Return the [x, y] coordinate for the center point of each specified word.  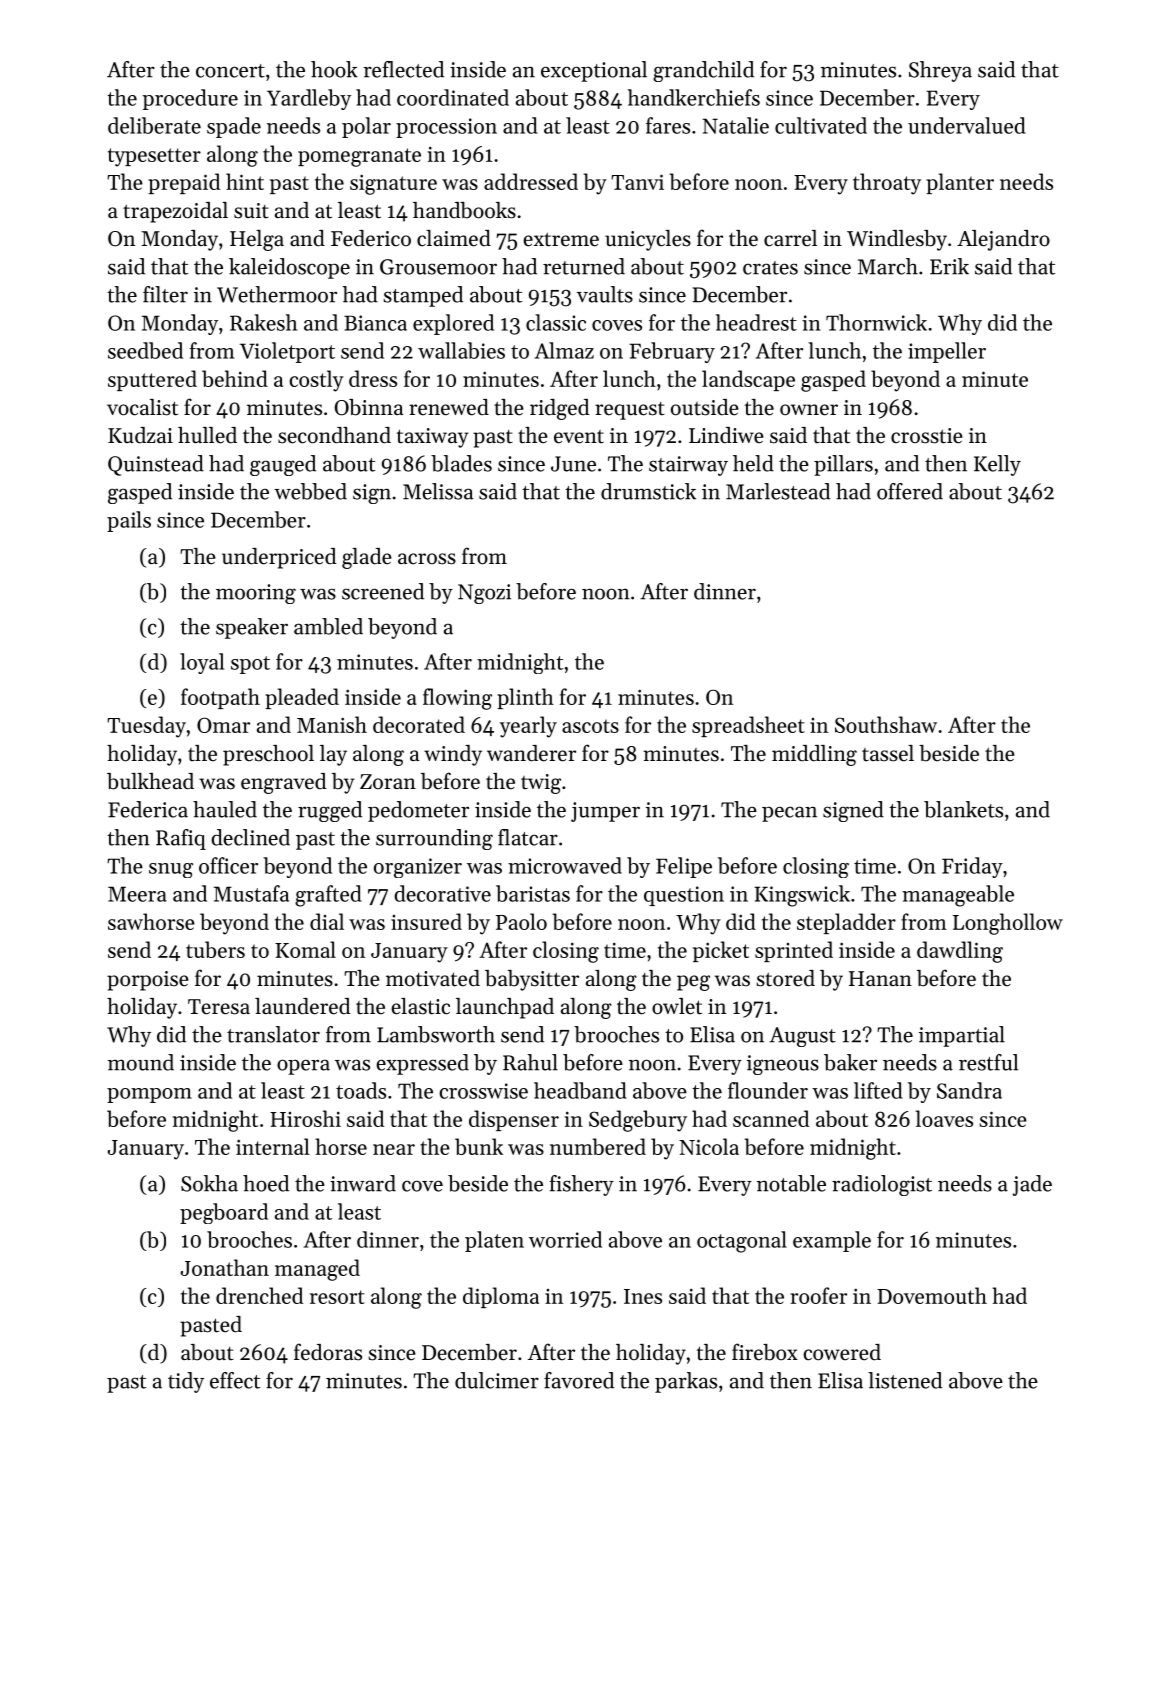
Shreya [940, 71]
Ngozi [484, 594]
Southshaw [886, 724]
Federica [148, 809]
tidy [186, 1382]
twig [541, 784]
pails [129, 521]
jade [1032, 1185]
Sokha [209, 1183]
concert [230, 71]
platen [494, 1241]
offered [910, 491]
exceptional [594, 71]
